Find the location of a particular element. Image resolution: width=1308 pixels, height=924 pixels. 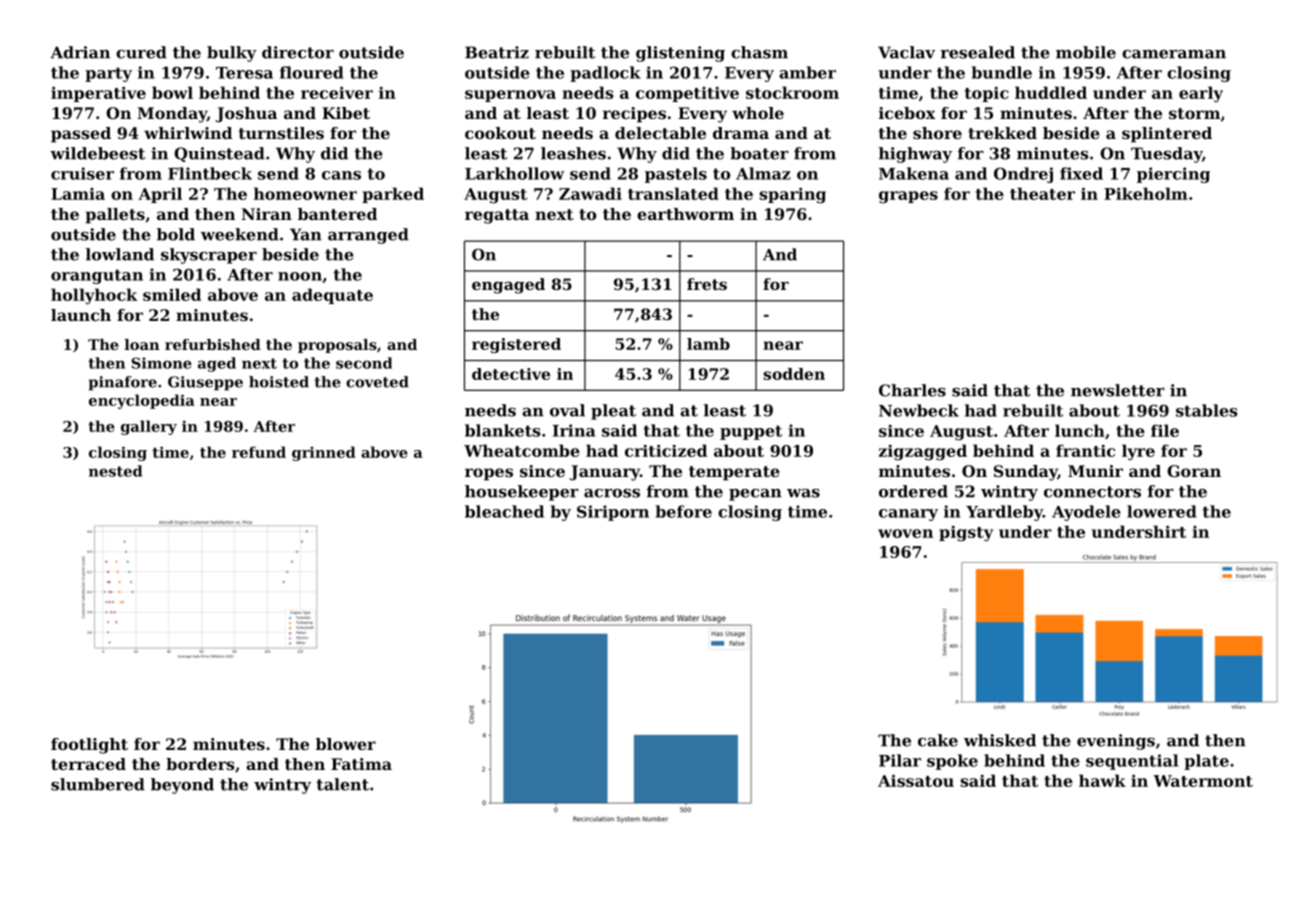

beyond is located at coordinates (182, 786).
